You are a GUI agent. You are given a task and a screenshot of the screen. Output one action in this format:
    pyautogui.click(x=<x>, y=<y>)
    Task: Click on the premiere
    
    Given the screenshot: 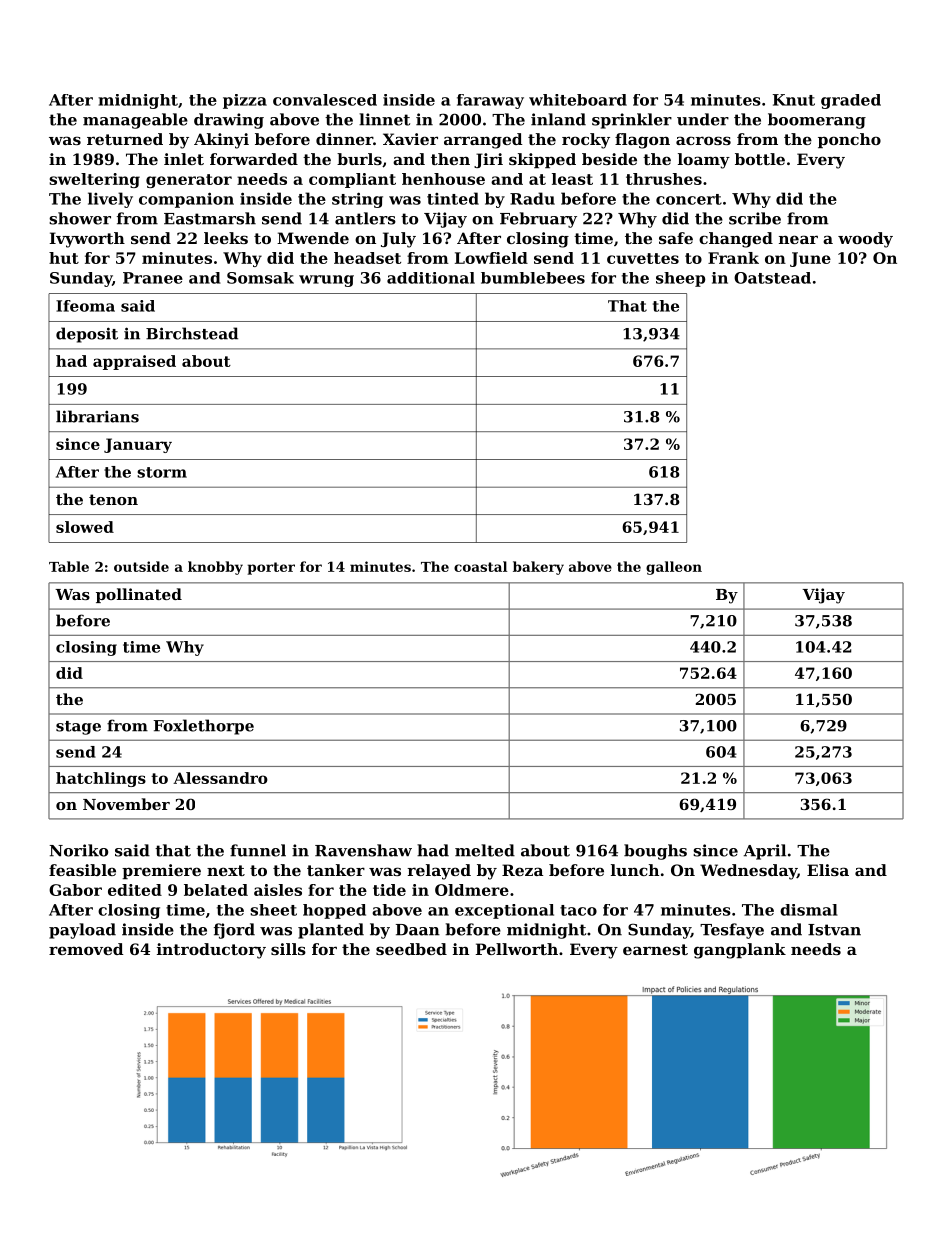 What is the action you would take?
    pyautogui.click(x=161, y=871)
